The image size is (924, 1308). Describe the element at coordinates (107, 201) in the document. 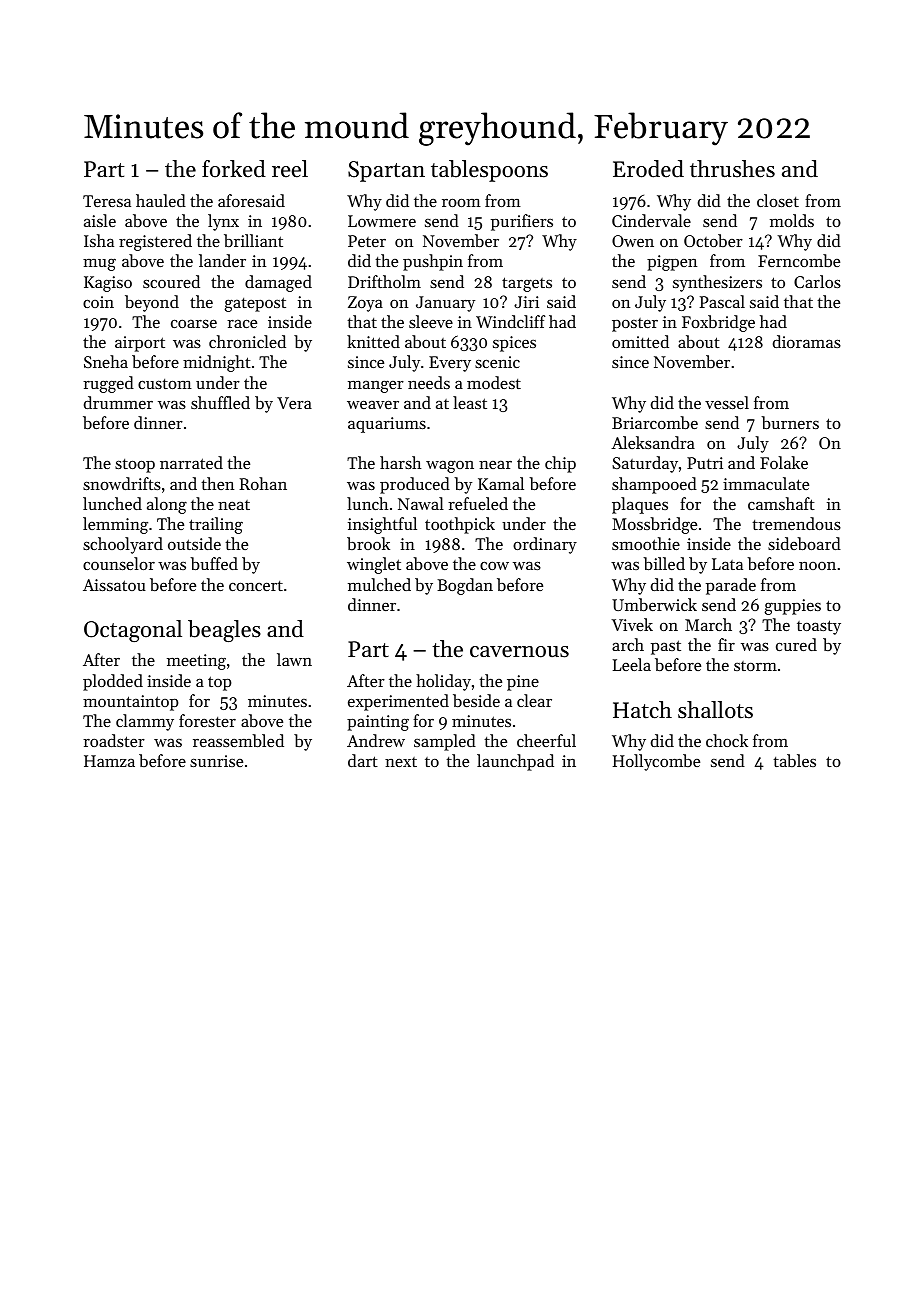

I see `Teresa` at that location.
